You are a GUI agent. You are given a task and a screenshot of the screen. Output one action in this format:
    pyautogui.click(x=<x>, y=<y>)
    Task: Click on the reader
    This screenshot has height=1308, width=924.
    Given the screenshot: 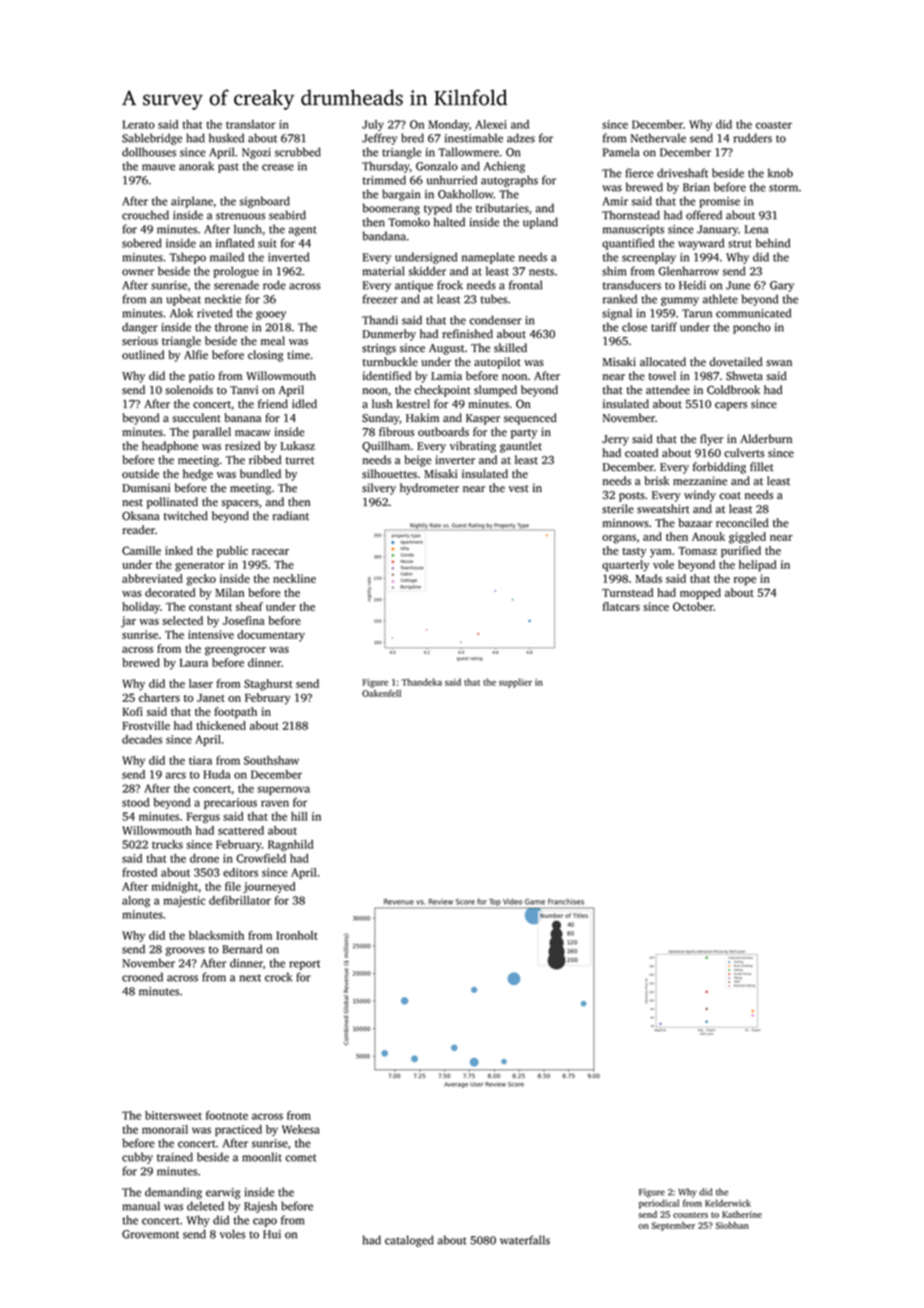 What is the action you would take?
    pyautogui.click(x=138, y=530)
